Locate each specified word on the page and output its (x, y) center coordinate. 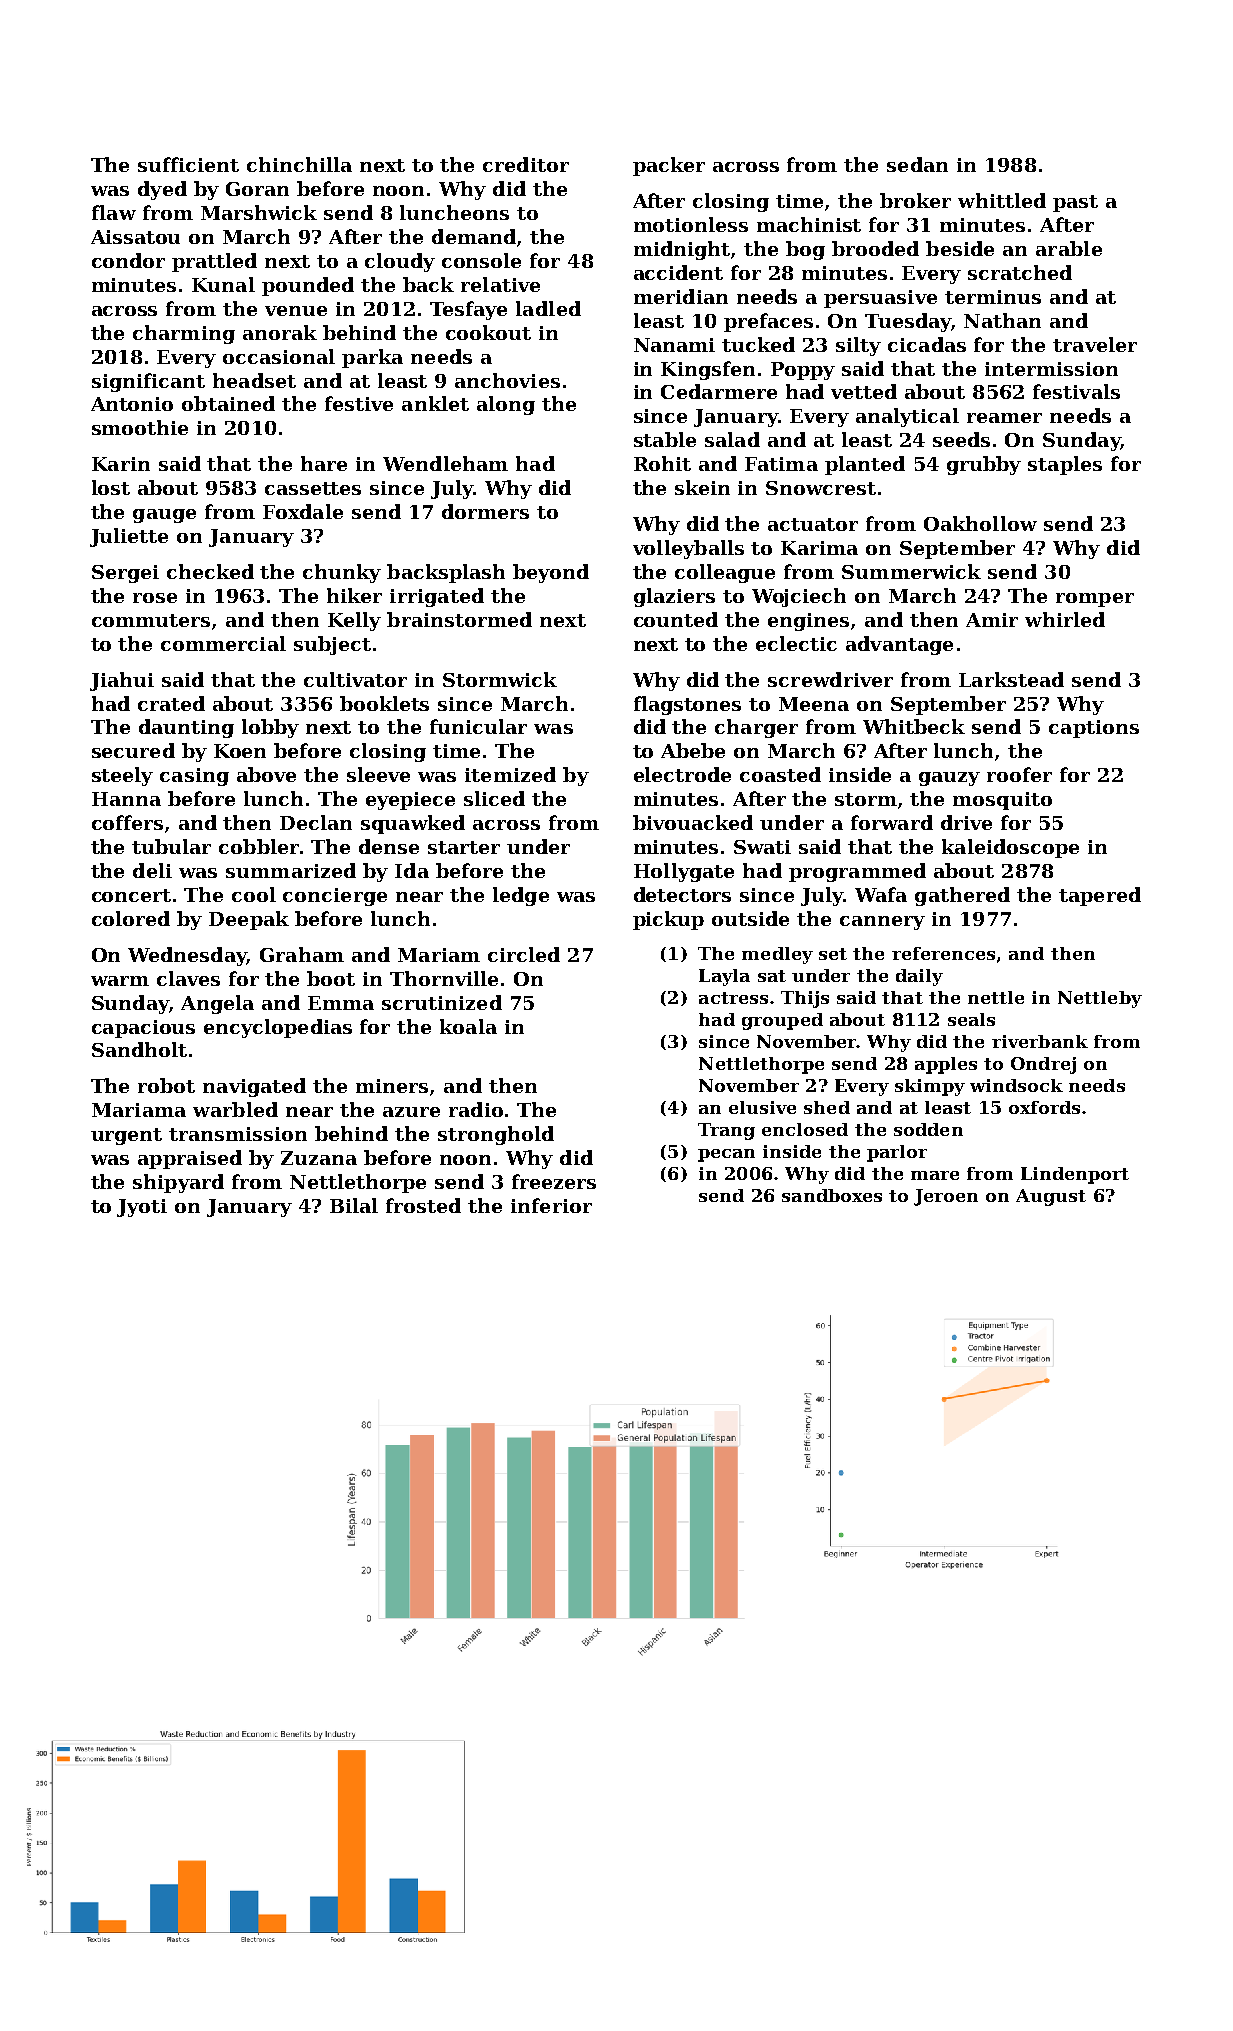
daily (919, 977)
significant (148, 382)
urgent (126, 1136)
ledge (521, 896)
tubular (171, 846)
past (1075, 203)
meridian (681, 296)
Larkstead (1011, 679)
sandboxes (832, 1195)
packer (669, 166)
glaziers (674, 597)
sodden (928, 1129)
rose (155, 598)
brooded (875, 248)
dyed (162, 190)
